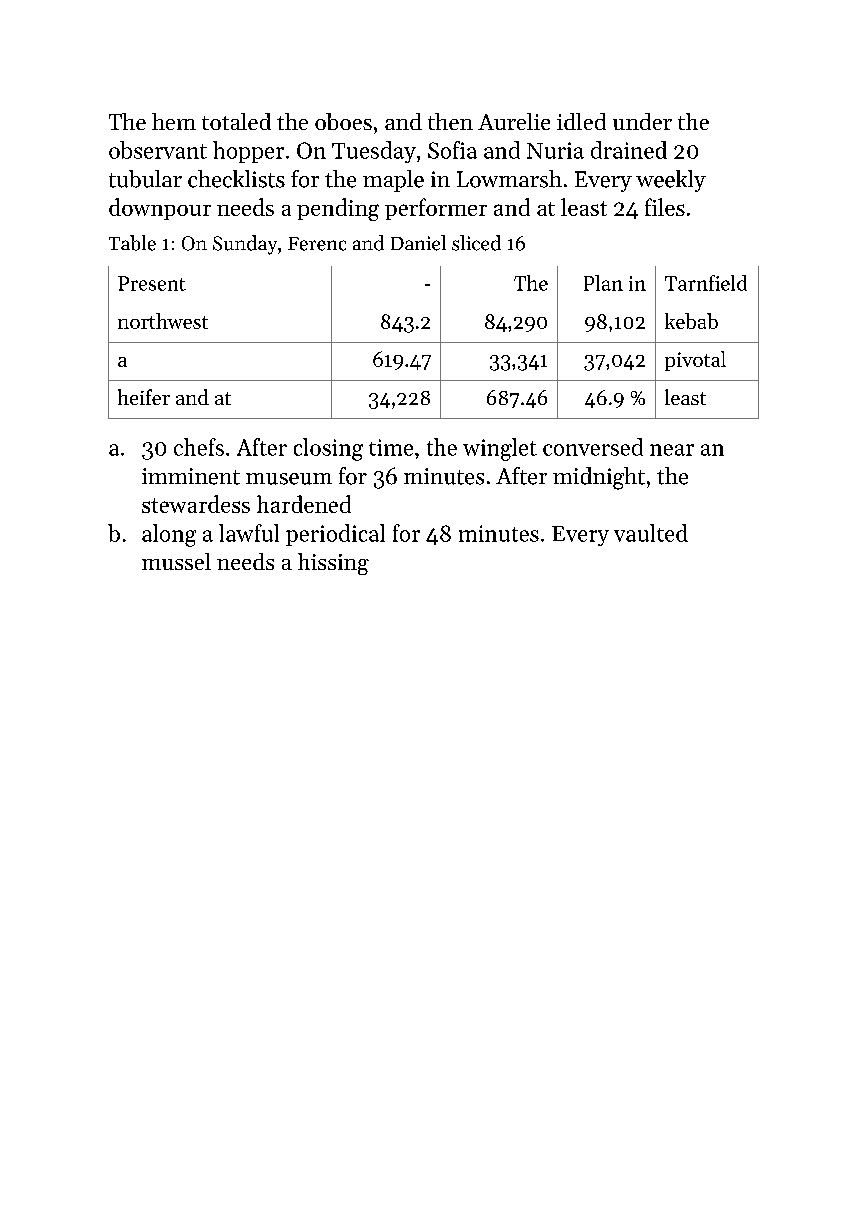  Describe the element at coordinates (338, 209) in the screenshot. I see `pending` at that location.
